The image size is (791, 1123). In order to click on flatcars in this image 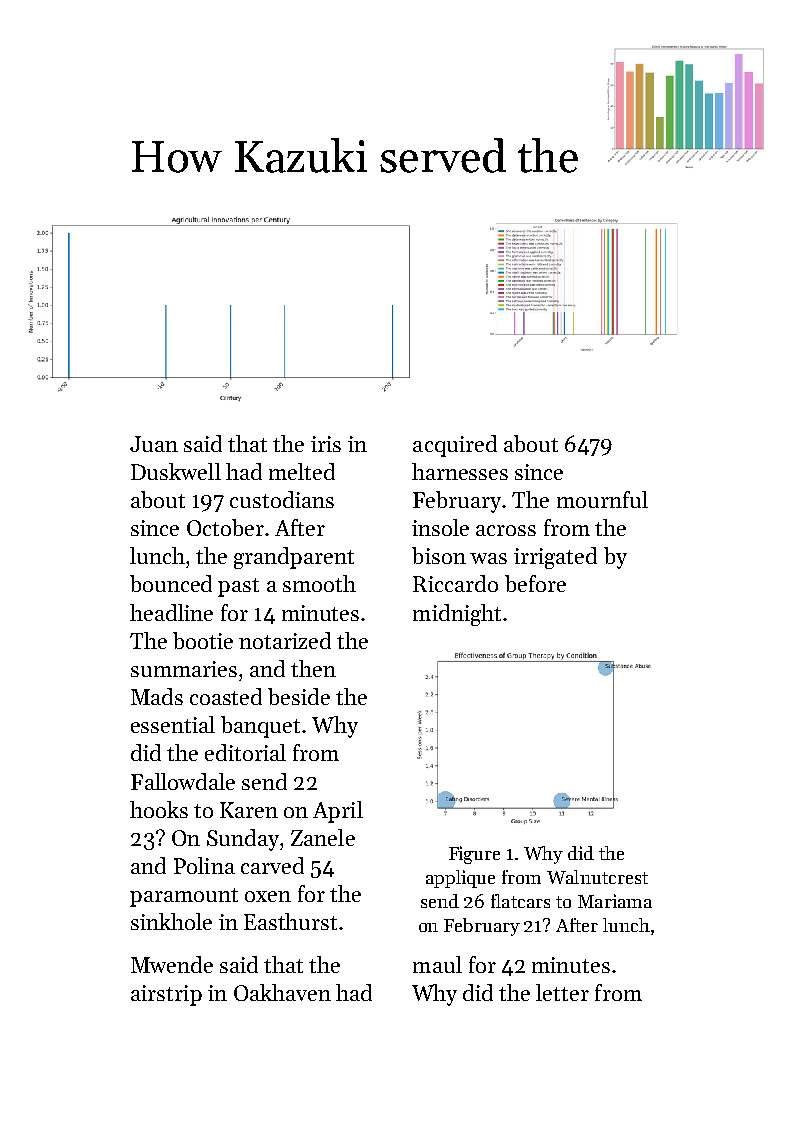, I will do `click(520, 901)`.
